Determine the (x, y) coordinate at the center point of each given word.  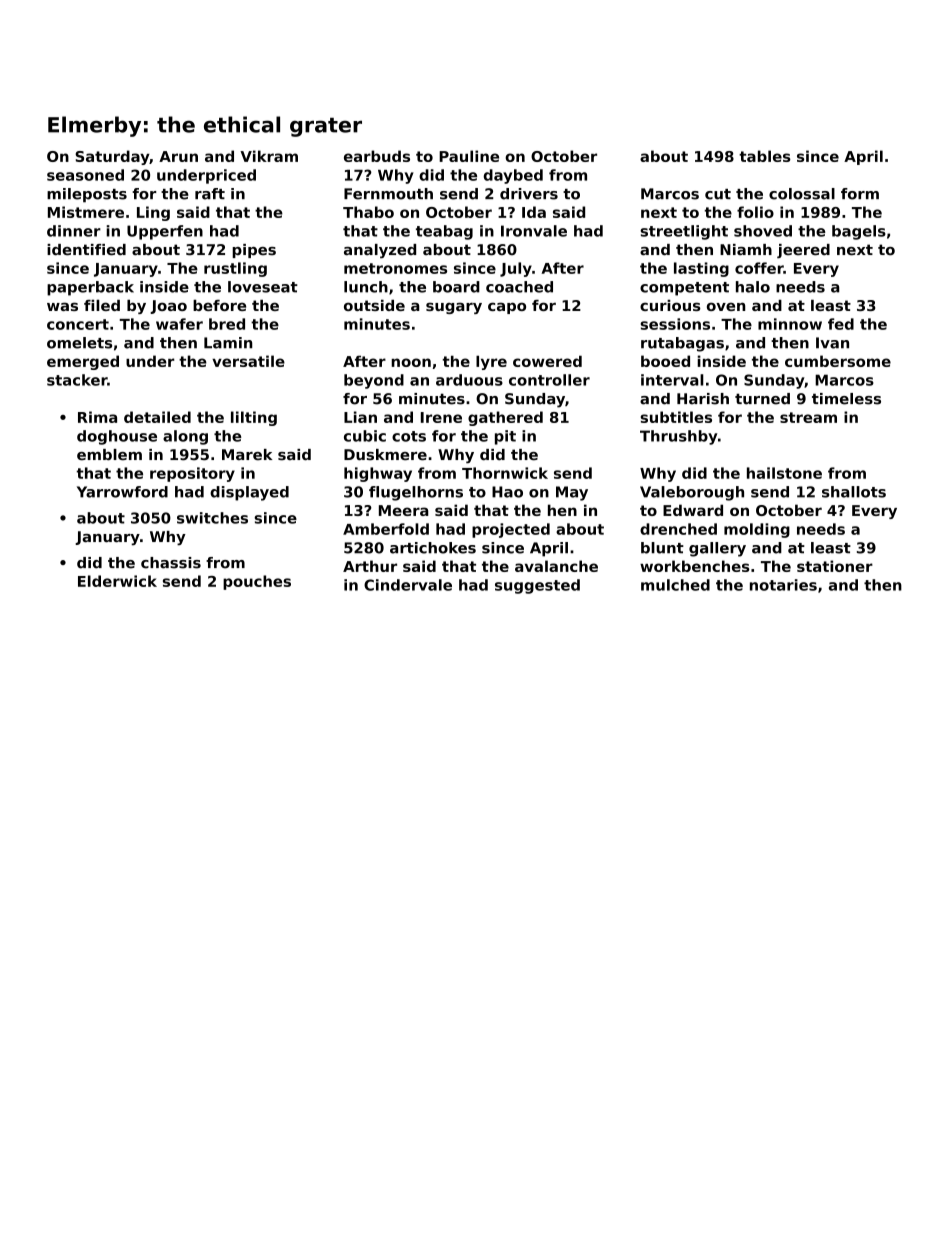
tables (765, 156)
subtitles (676, 417)
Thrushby (678, 437)
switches (212, 518)
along (185, 437)
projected (511, 530)
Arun (178, 156)
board (456, 287)
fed (841, 324)
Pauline (469, 156)
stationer (835, 566)
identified (86, 250)
